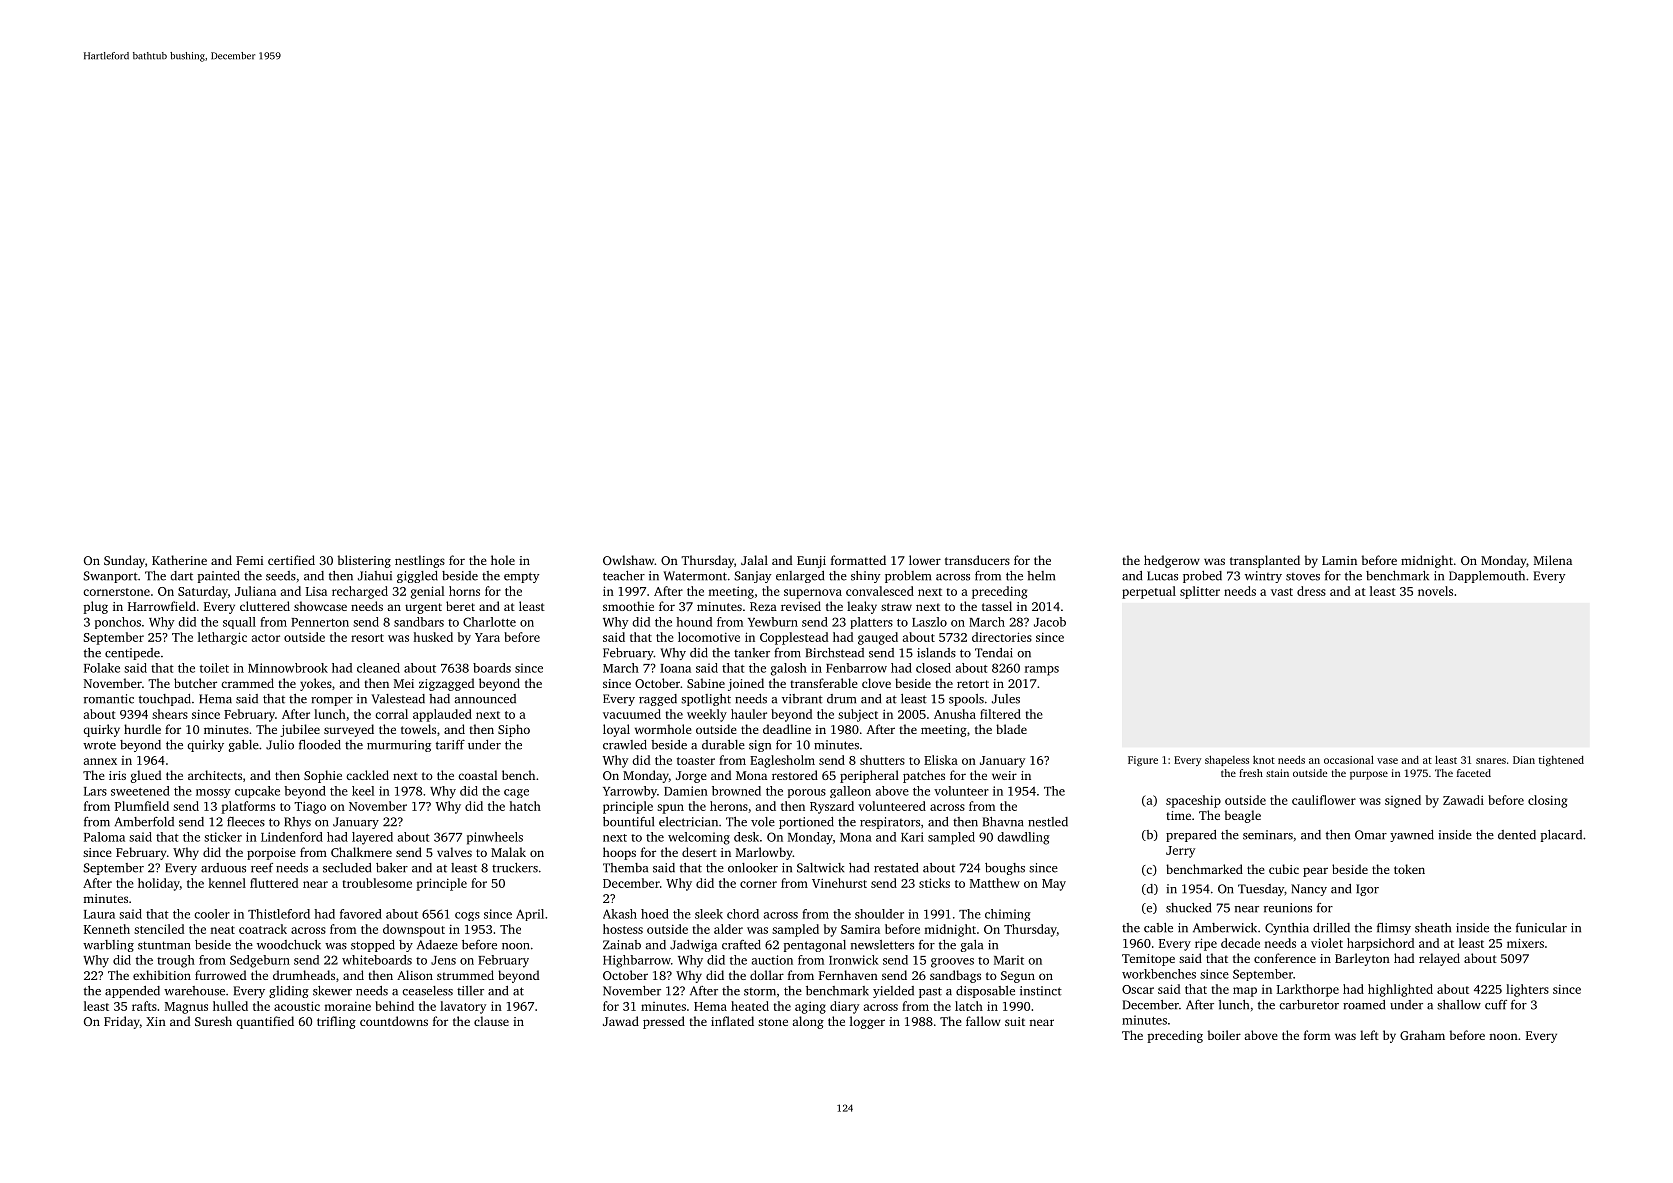 The height and width of the page is (1183, 1673). Describe the element at coordinates (941, 760) in the page. I see `Eliska` at that location.
